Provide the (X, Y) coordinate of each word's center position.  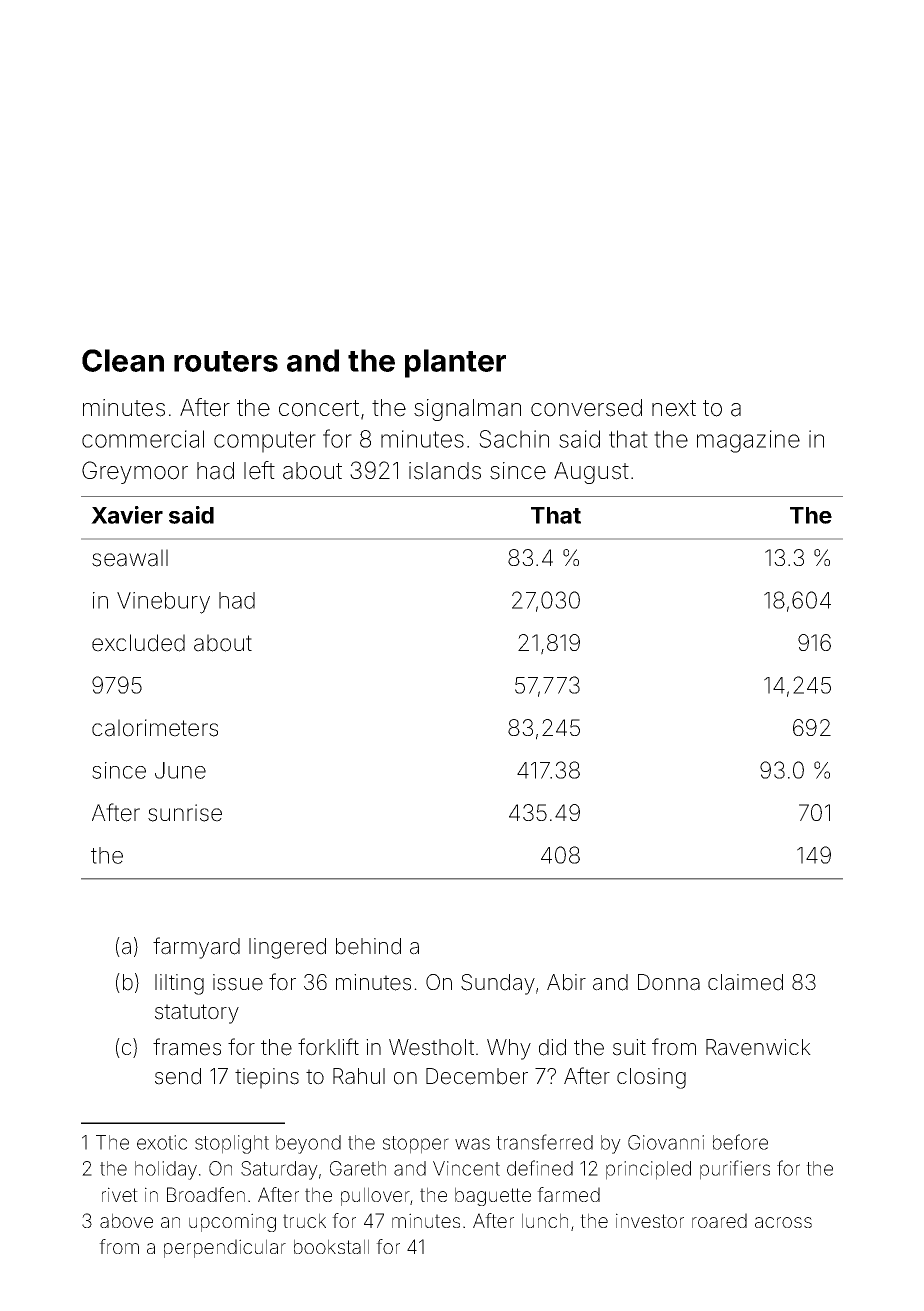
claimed (745, 982)
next (674, 408)
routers (226, 361)
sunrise (185, 813)
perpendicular (225, 1248)
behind (368, 946)
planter (455, 363)
